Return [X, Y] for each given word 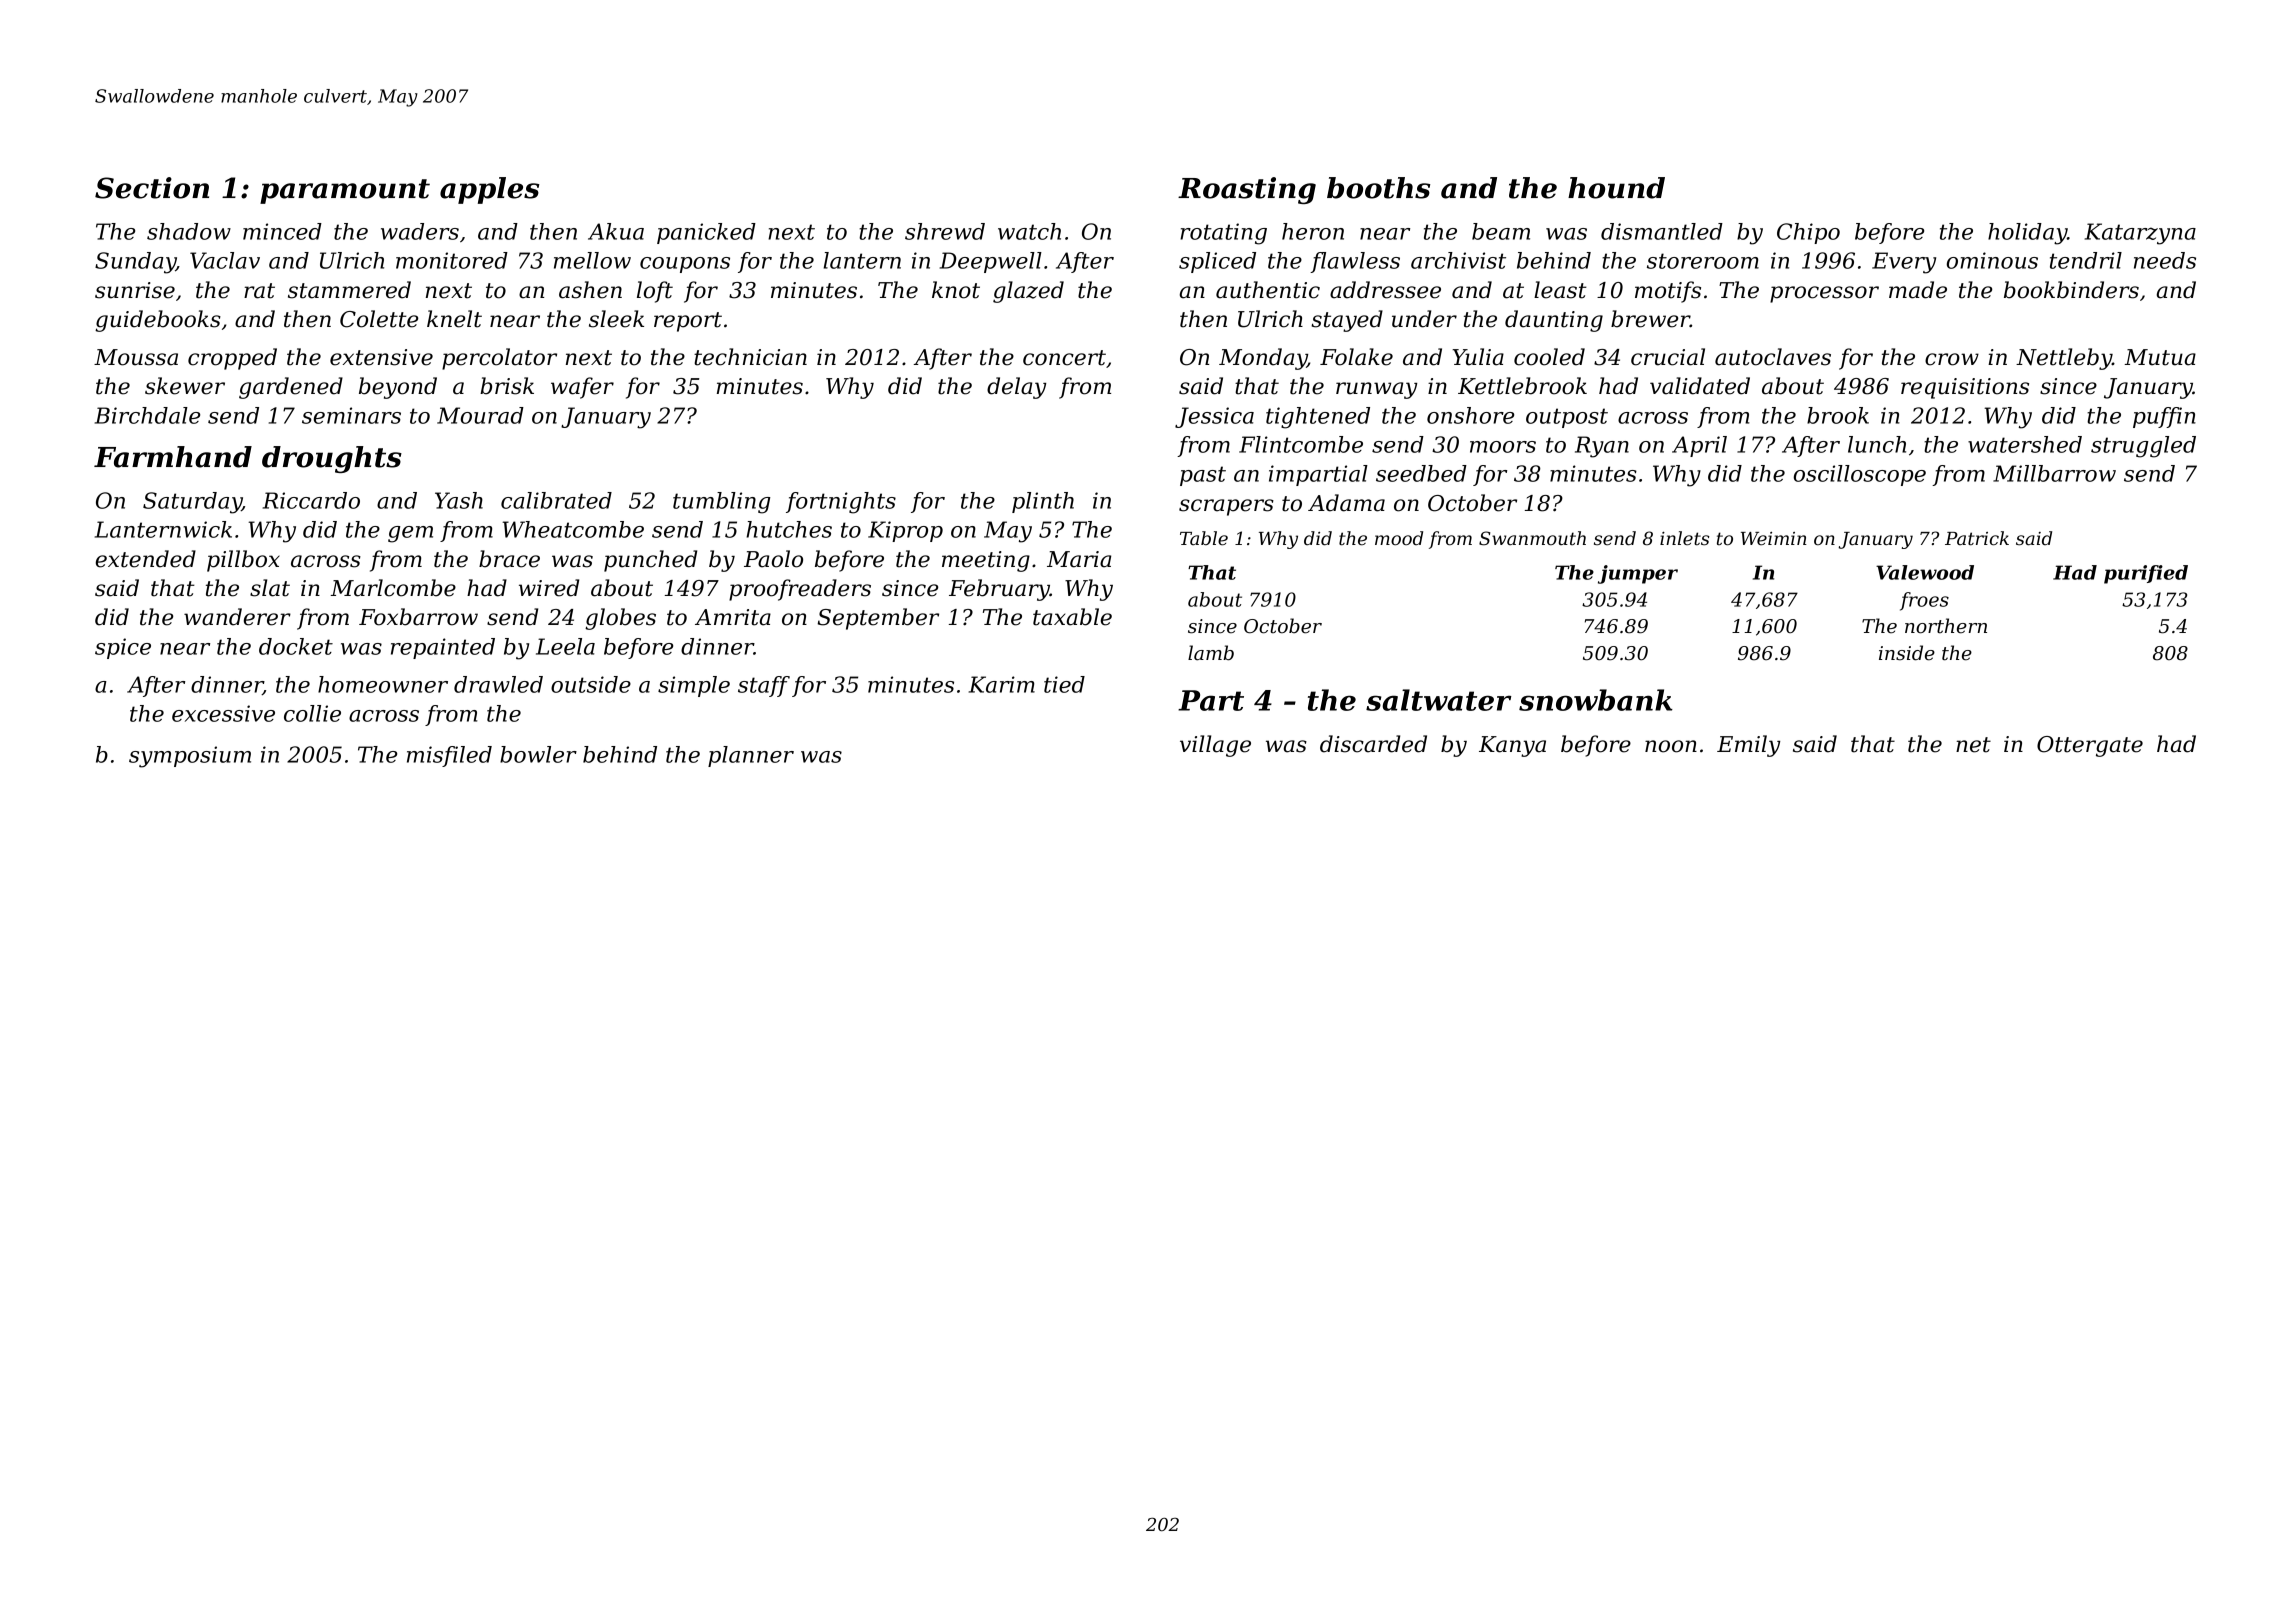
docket [296, 646]
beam [1501, 231]
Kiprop [905, 531]
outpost [1567, 418]
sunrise [135, 290]
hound [1616, 188]
